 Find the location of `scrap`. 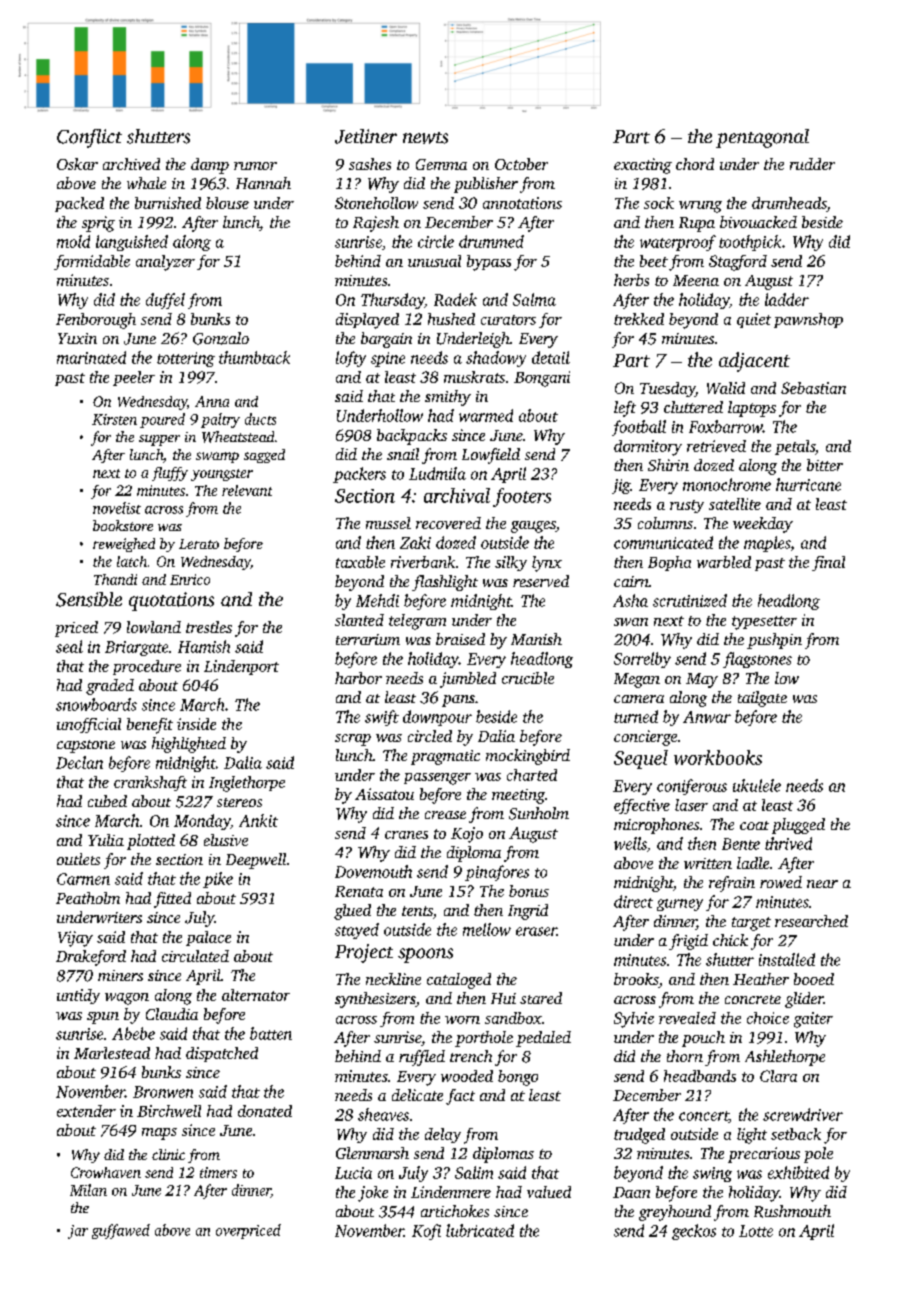

scrap is located at coordinates (353, 740).
